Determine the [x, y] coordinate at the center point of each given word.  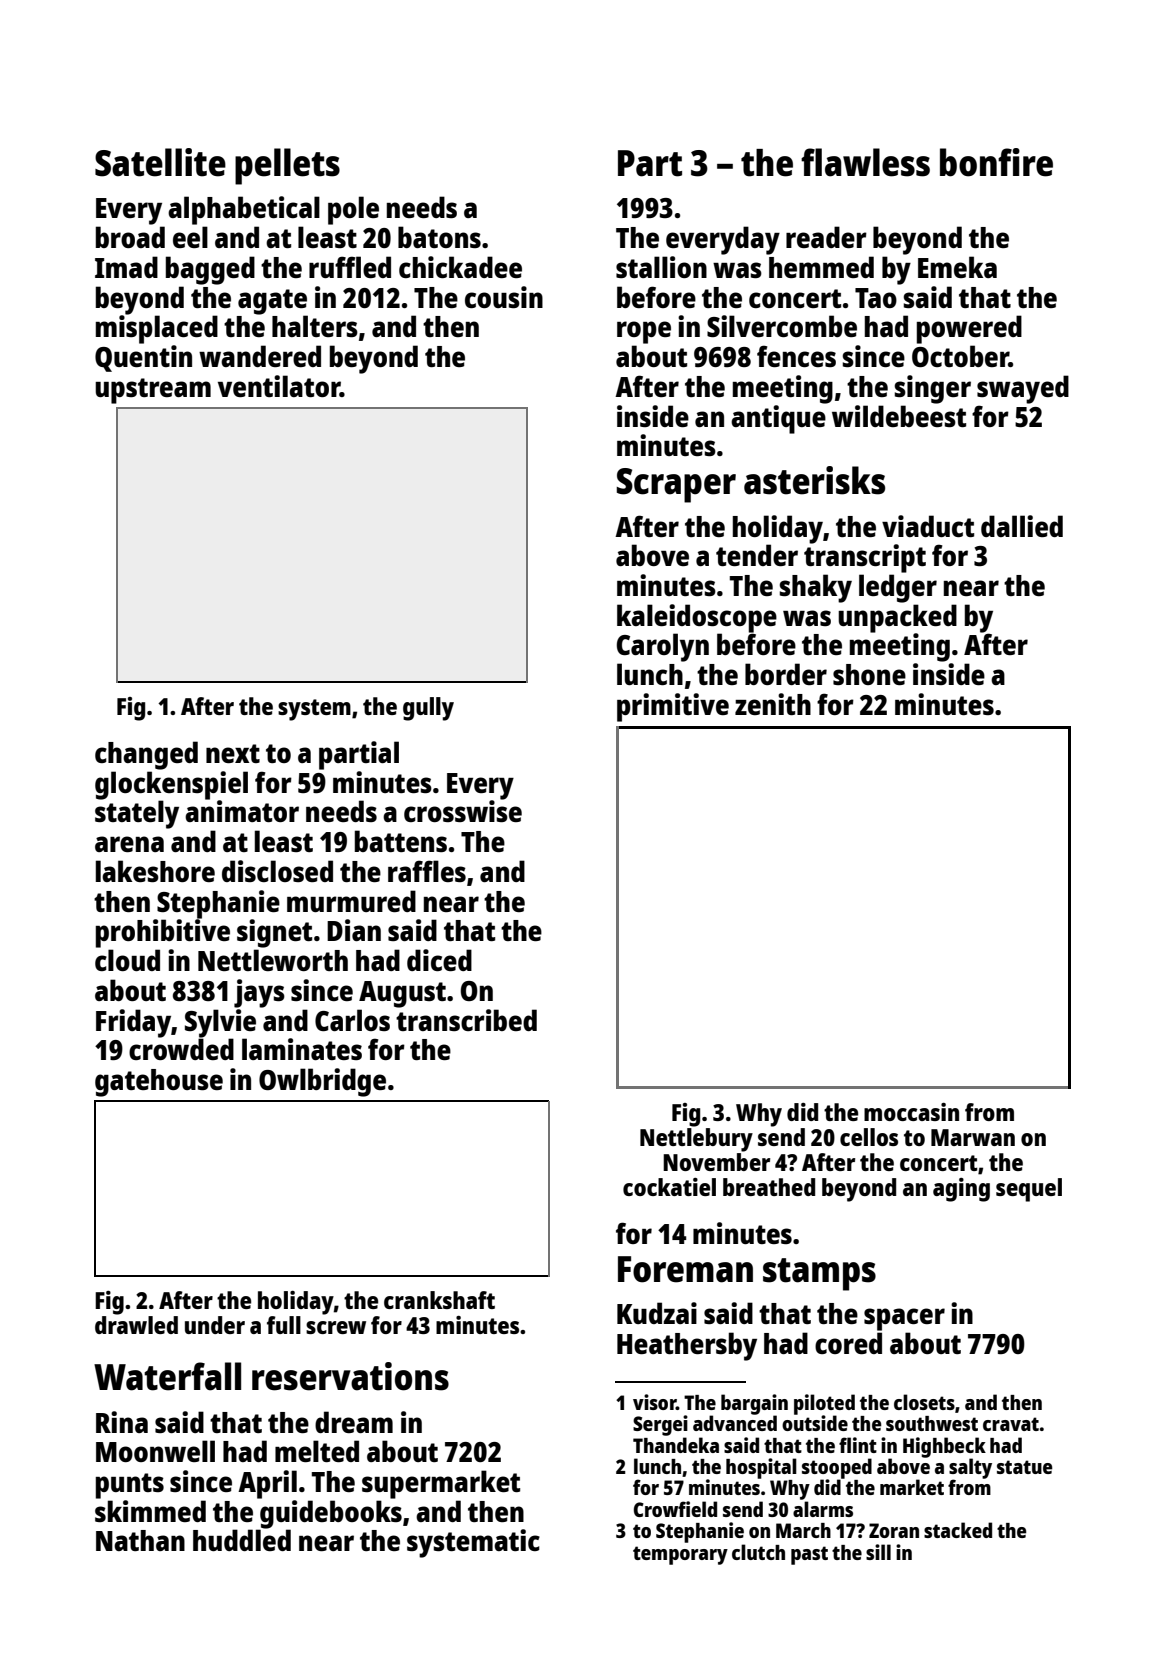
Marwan [973, 1137]
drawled [136, 1325]
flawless [865, 162]
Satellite [160, 162]
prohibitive [163, 933]
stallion [661, 267]
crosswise [463, 811]
